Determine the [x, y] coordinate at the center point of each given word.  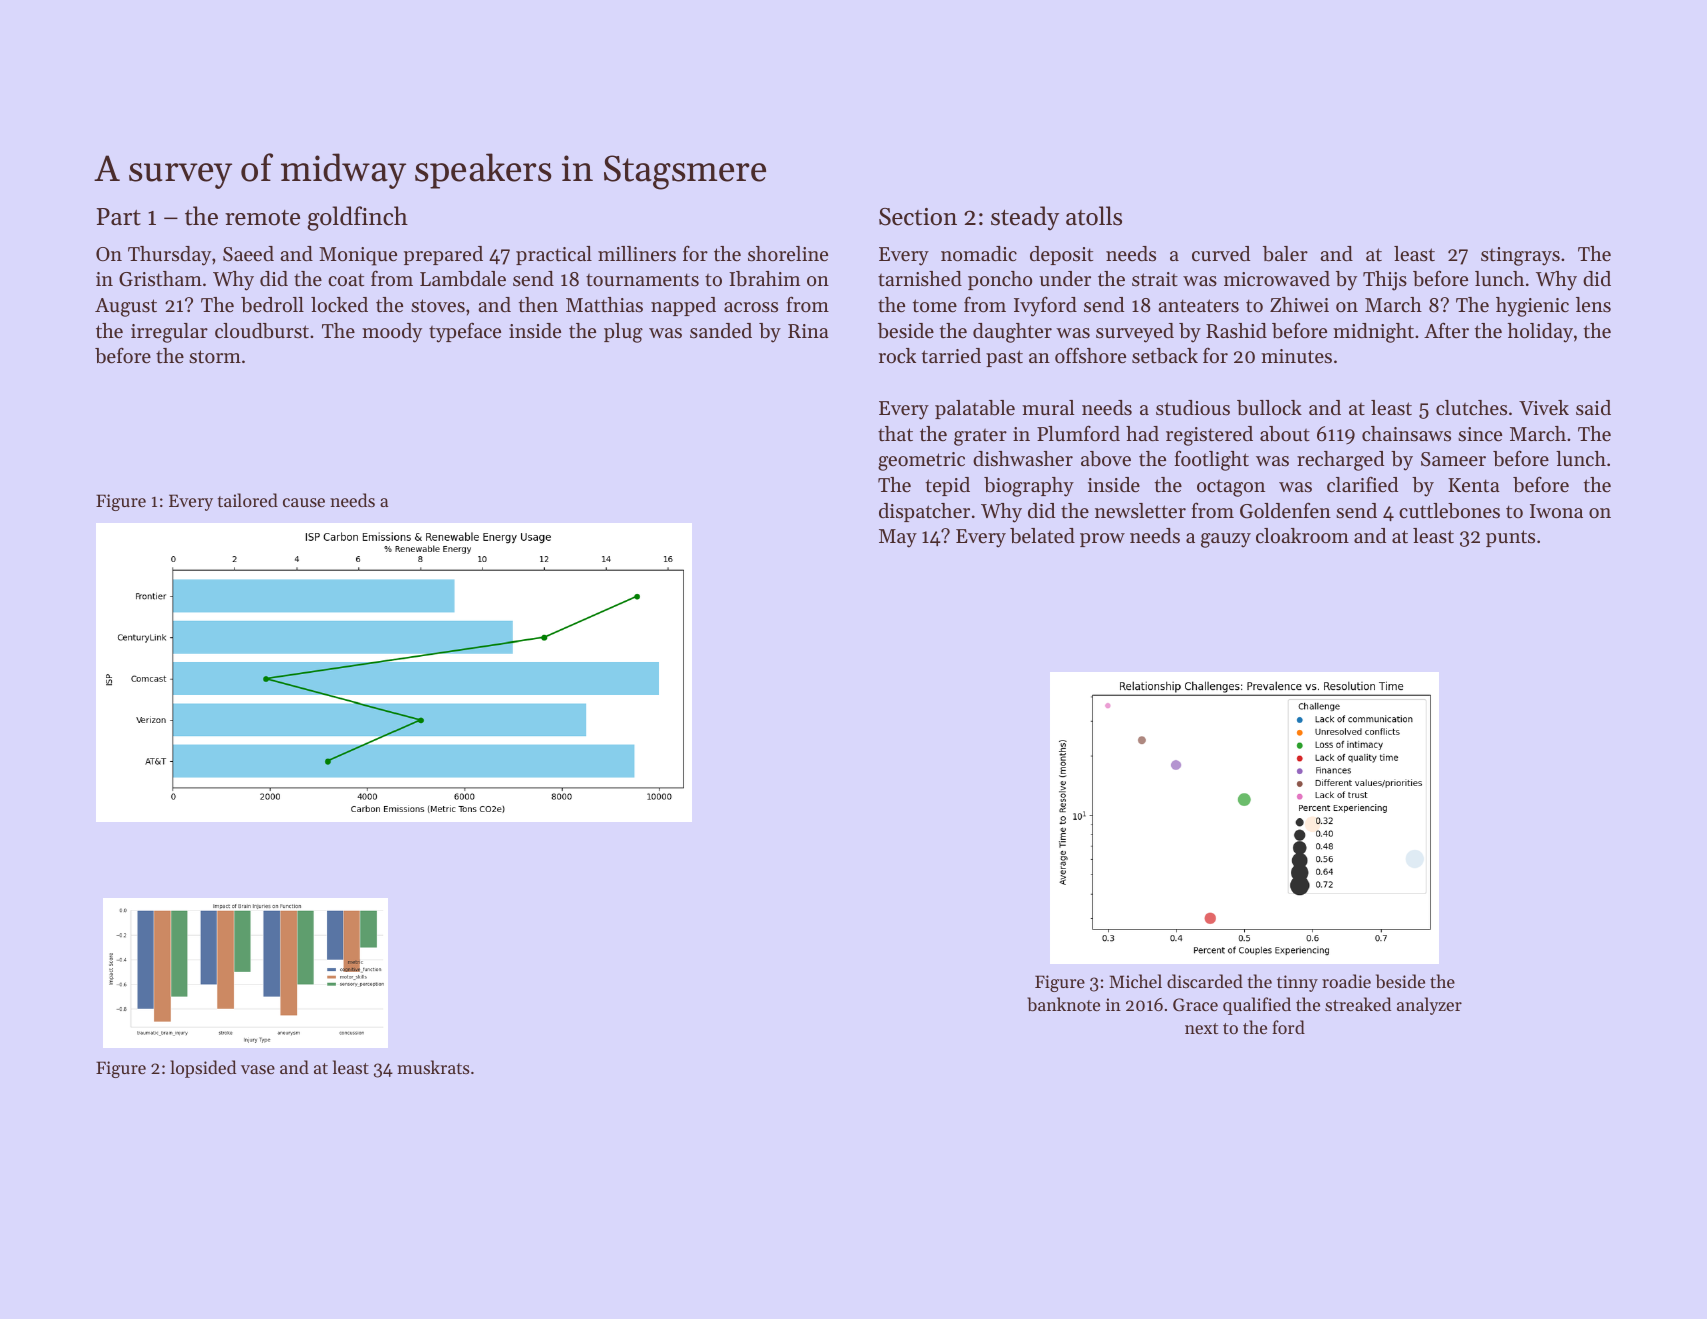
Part [119, 217]
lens [1593, 305]
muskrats [433, 1067]
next [1201, 1028]
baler [1285, 254]
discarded [1205, 981]
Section [918, 217]
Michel [1135, 981]
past [1004, 358]
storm [215, 357]
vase [258, 1069]
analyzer [1429, 1006]
